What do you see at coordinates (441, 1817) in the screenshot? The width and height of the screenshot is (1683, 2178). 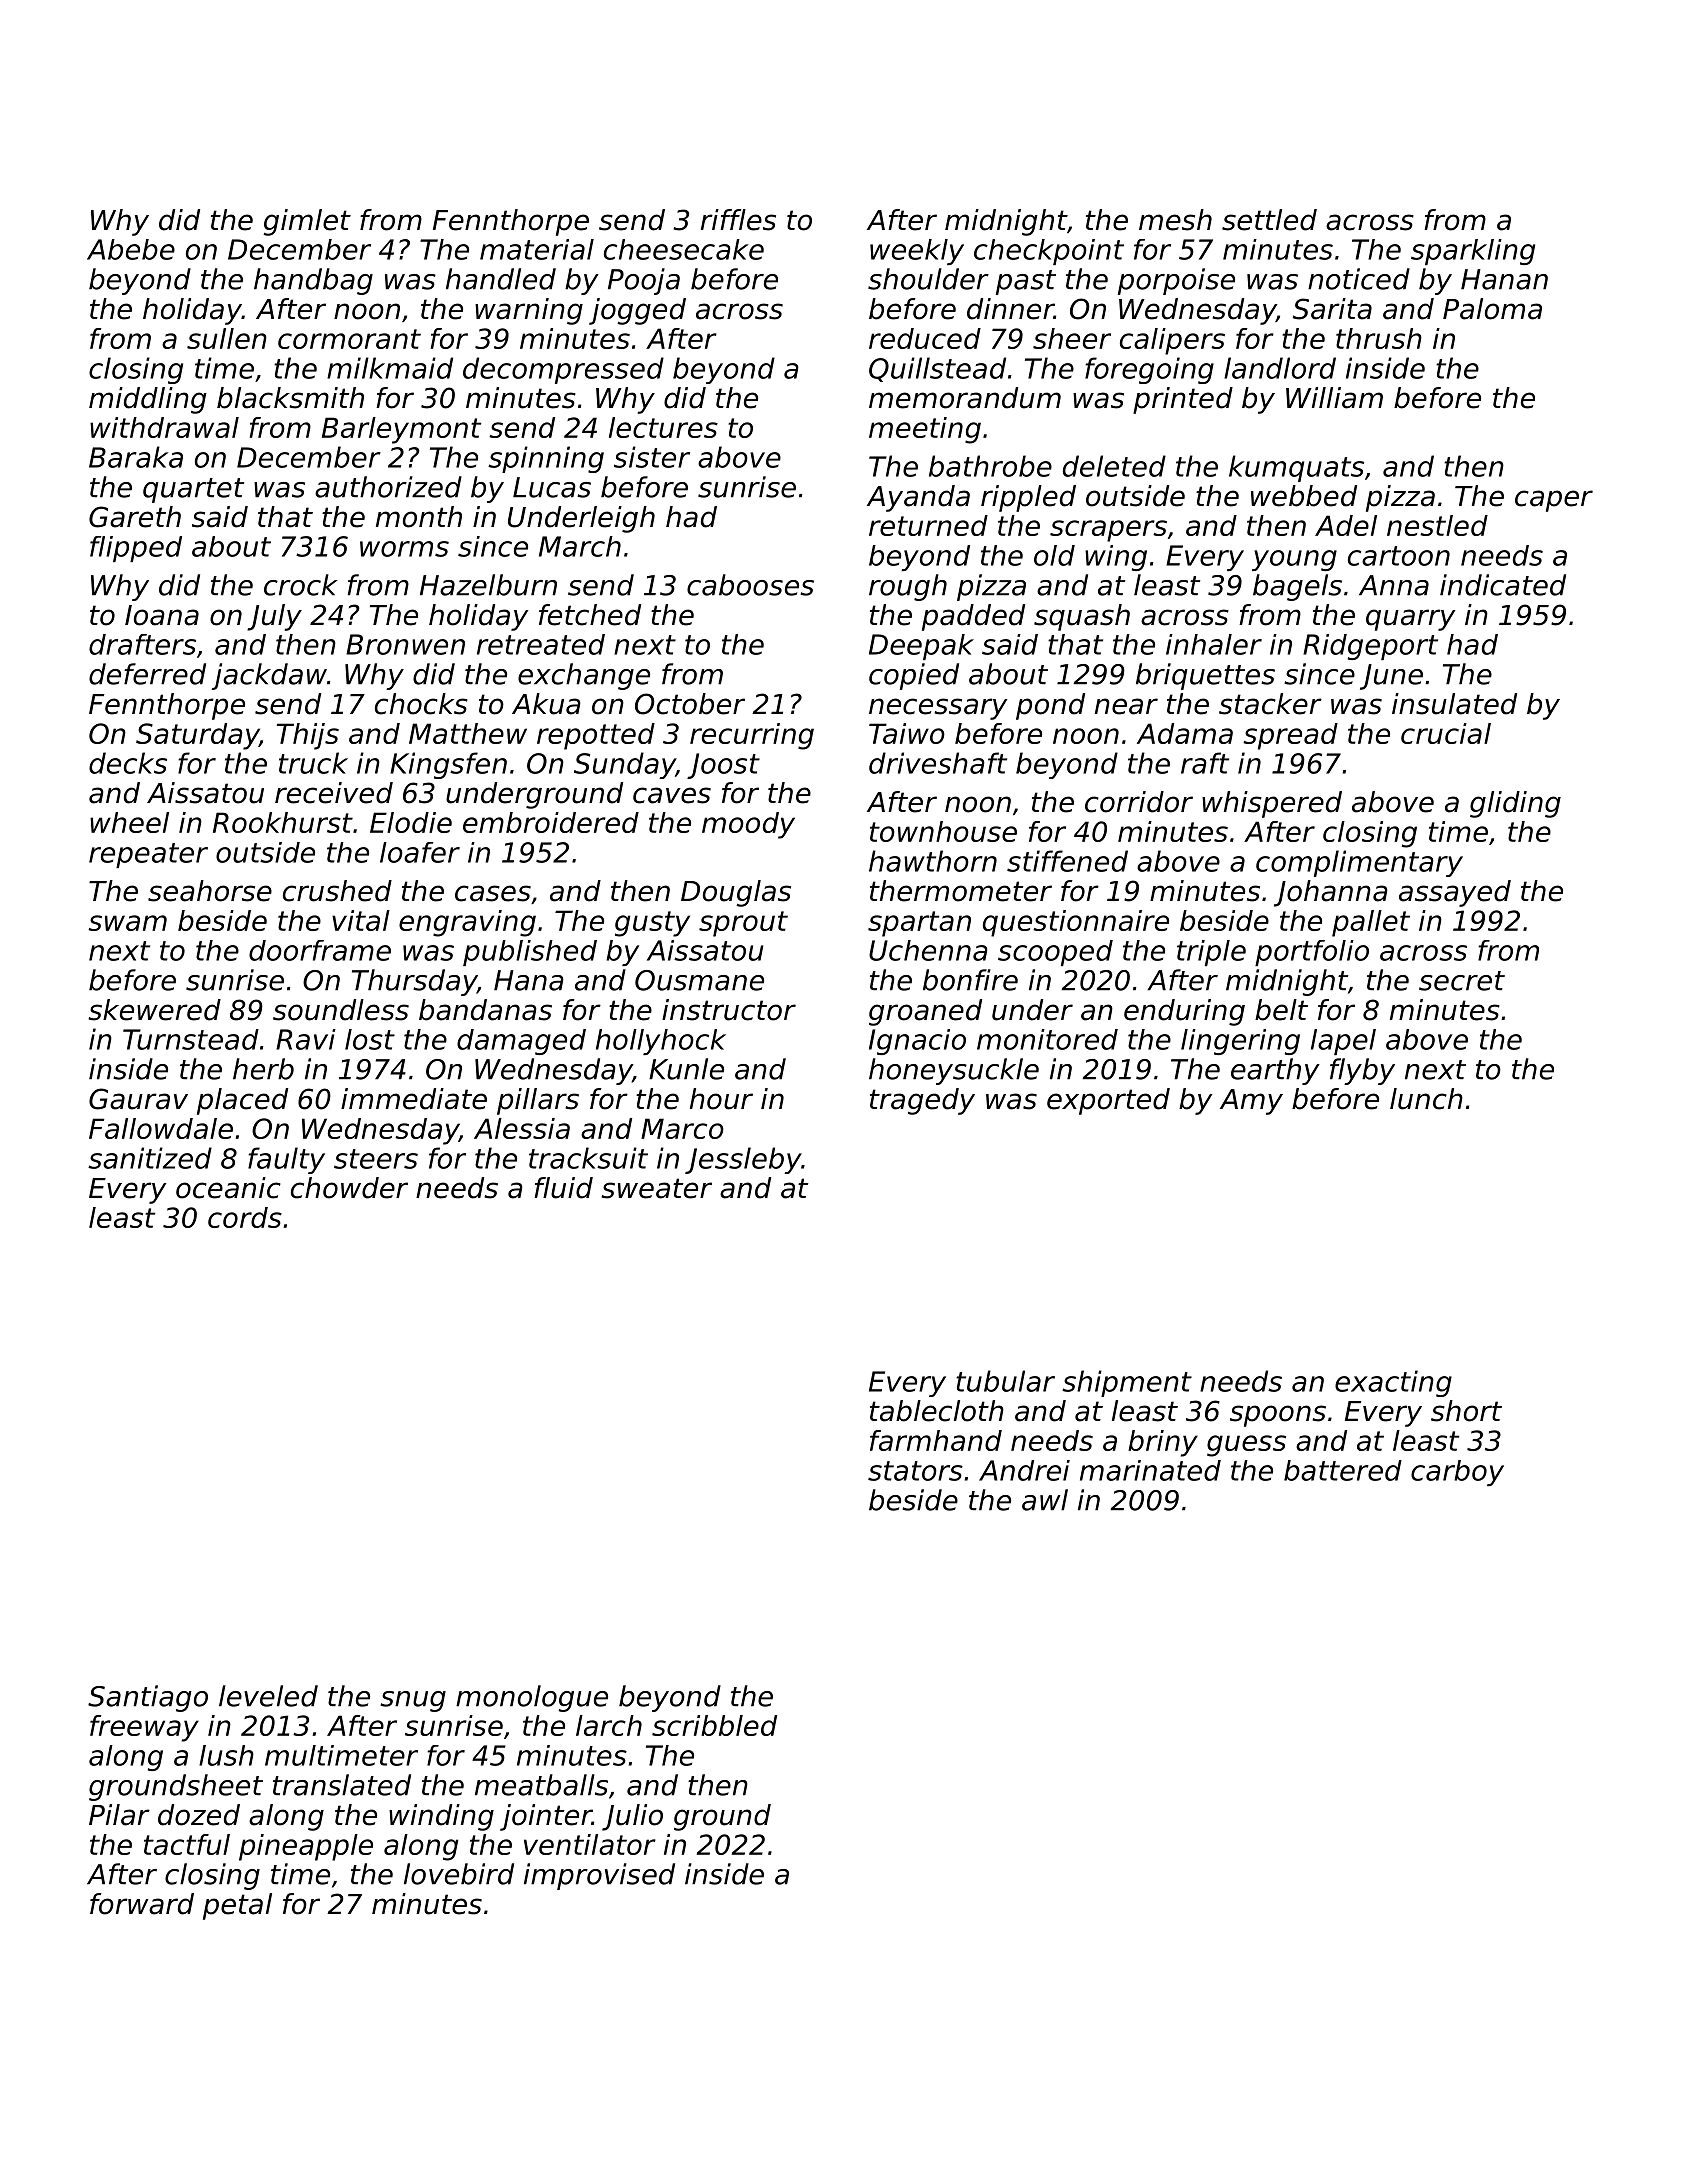 I see `winding` at bounding box center [441, 1817].
